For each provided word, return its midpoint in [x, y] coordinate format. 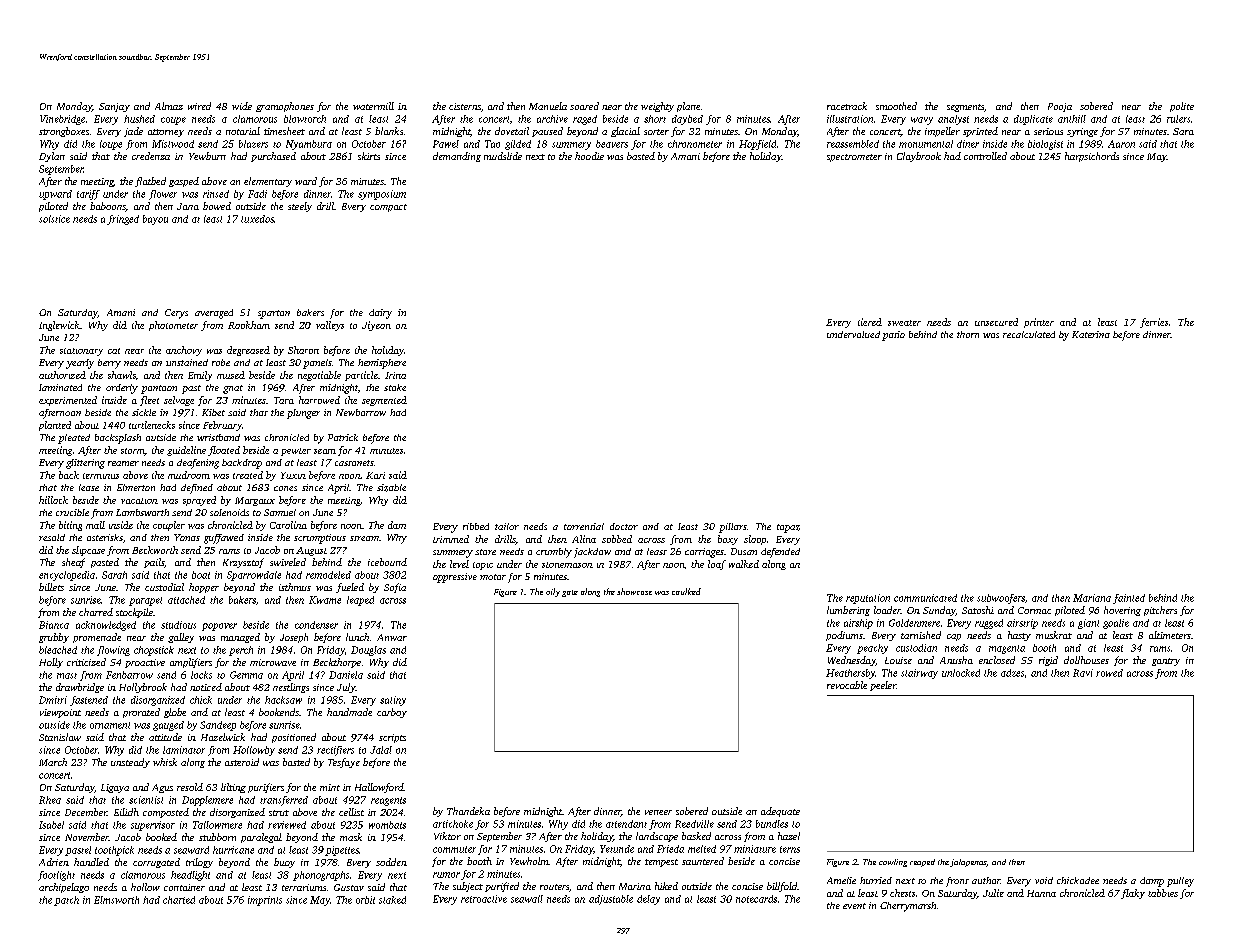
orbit [365, 900]
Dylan [52, 157]
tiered [870, 322]
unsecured [996, 322]
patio [893, 336]
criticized [86, 662]
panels [317, 364]
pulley [1180, 882]
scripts [392, 738]
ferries [1154, 323]
